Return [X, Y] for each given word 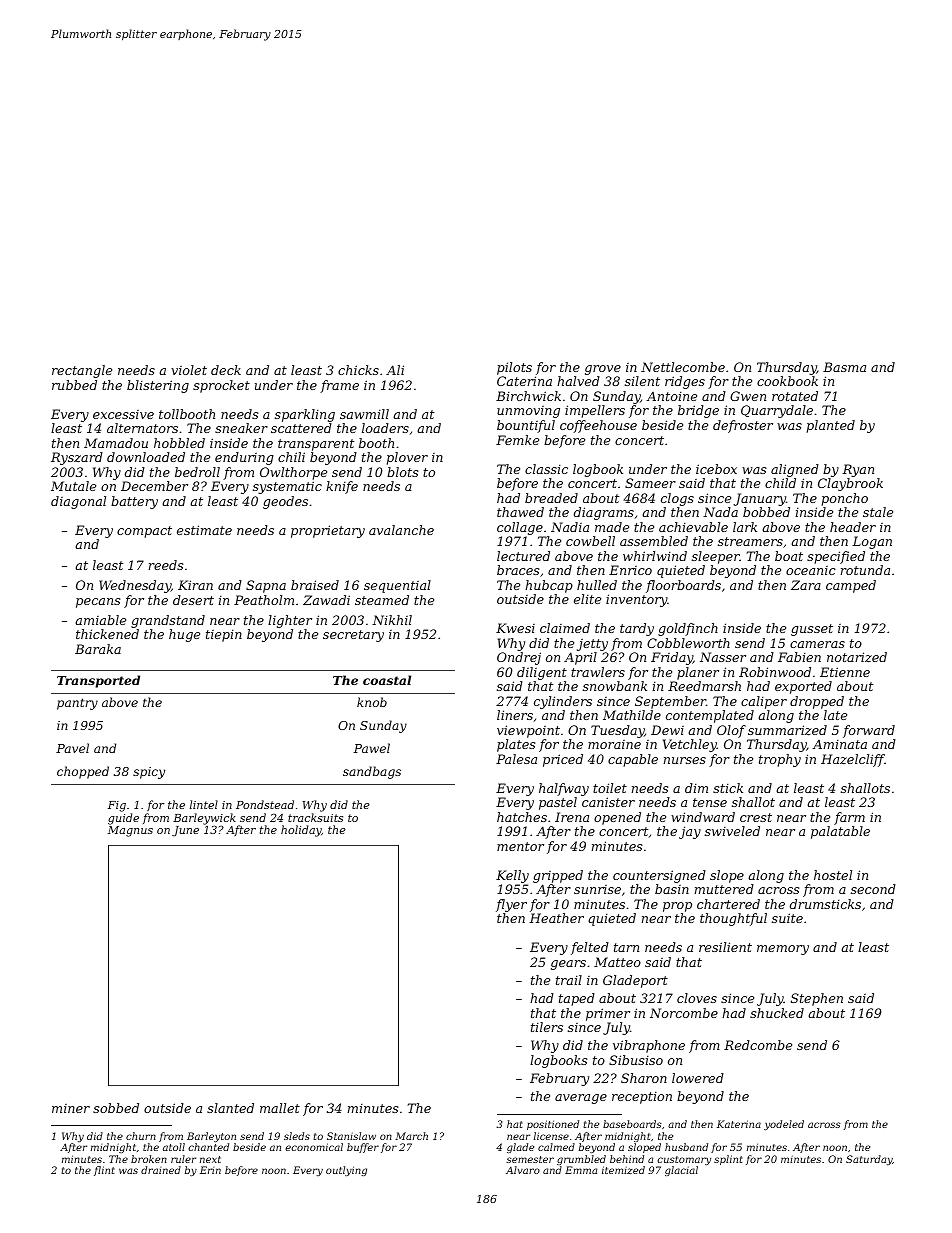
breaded [551, 498]
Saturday [869, 1160]
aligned [795, 470]
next [210, 1159]
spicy [149, 773]
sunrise [597, 889]
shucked [777, 1013]
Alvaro [523, 1170]
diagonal [78, 502]
